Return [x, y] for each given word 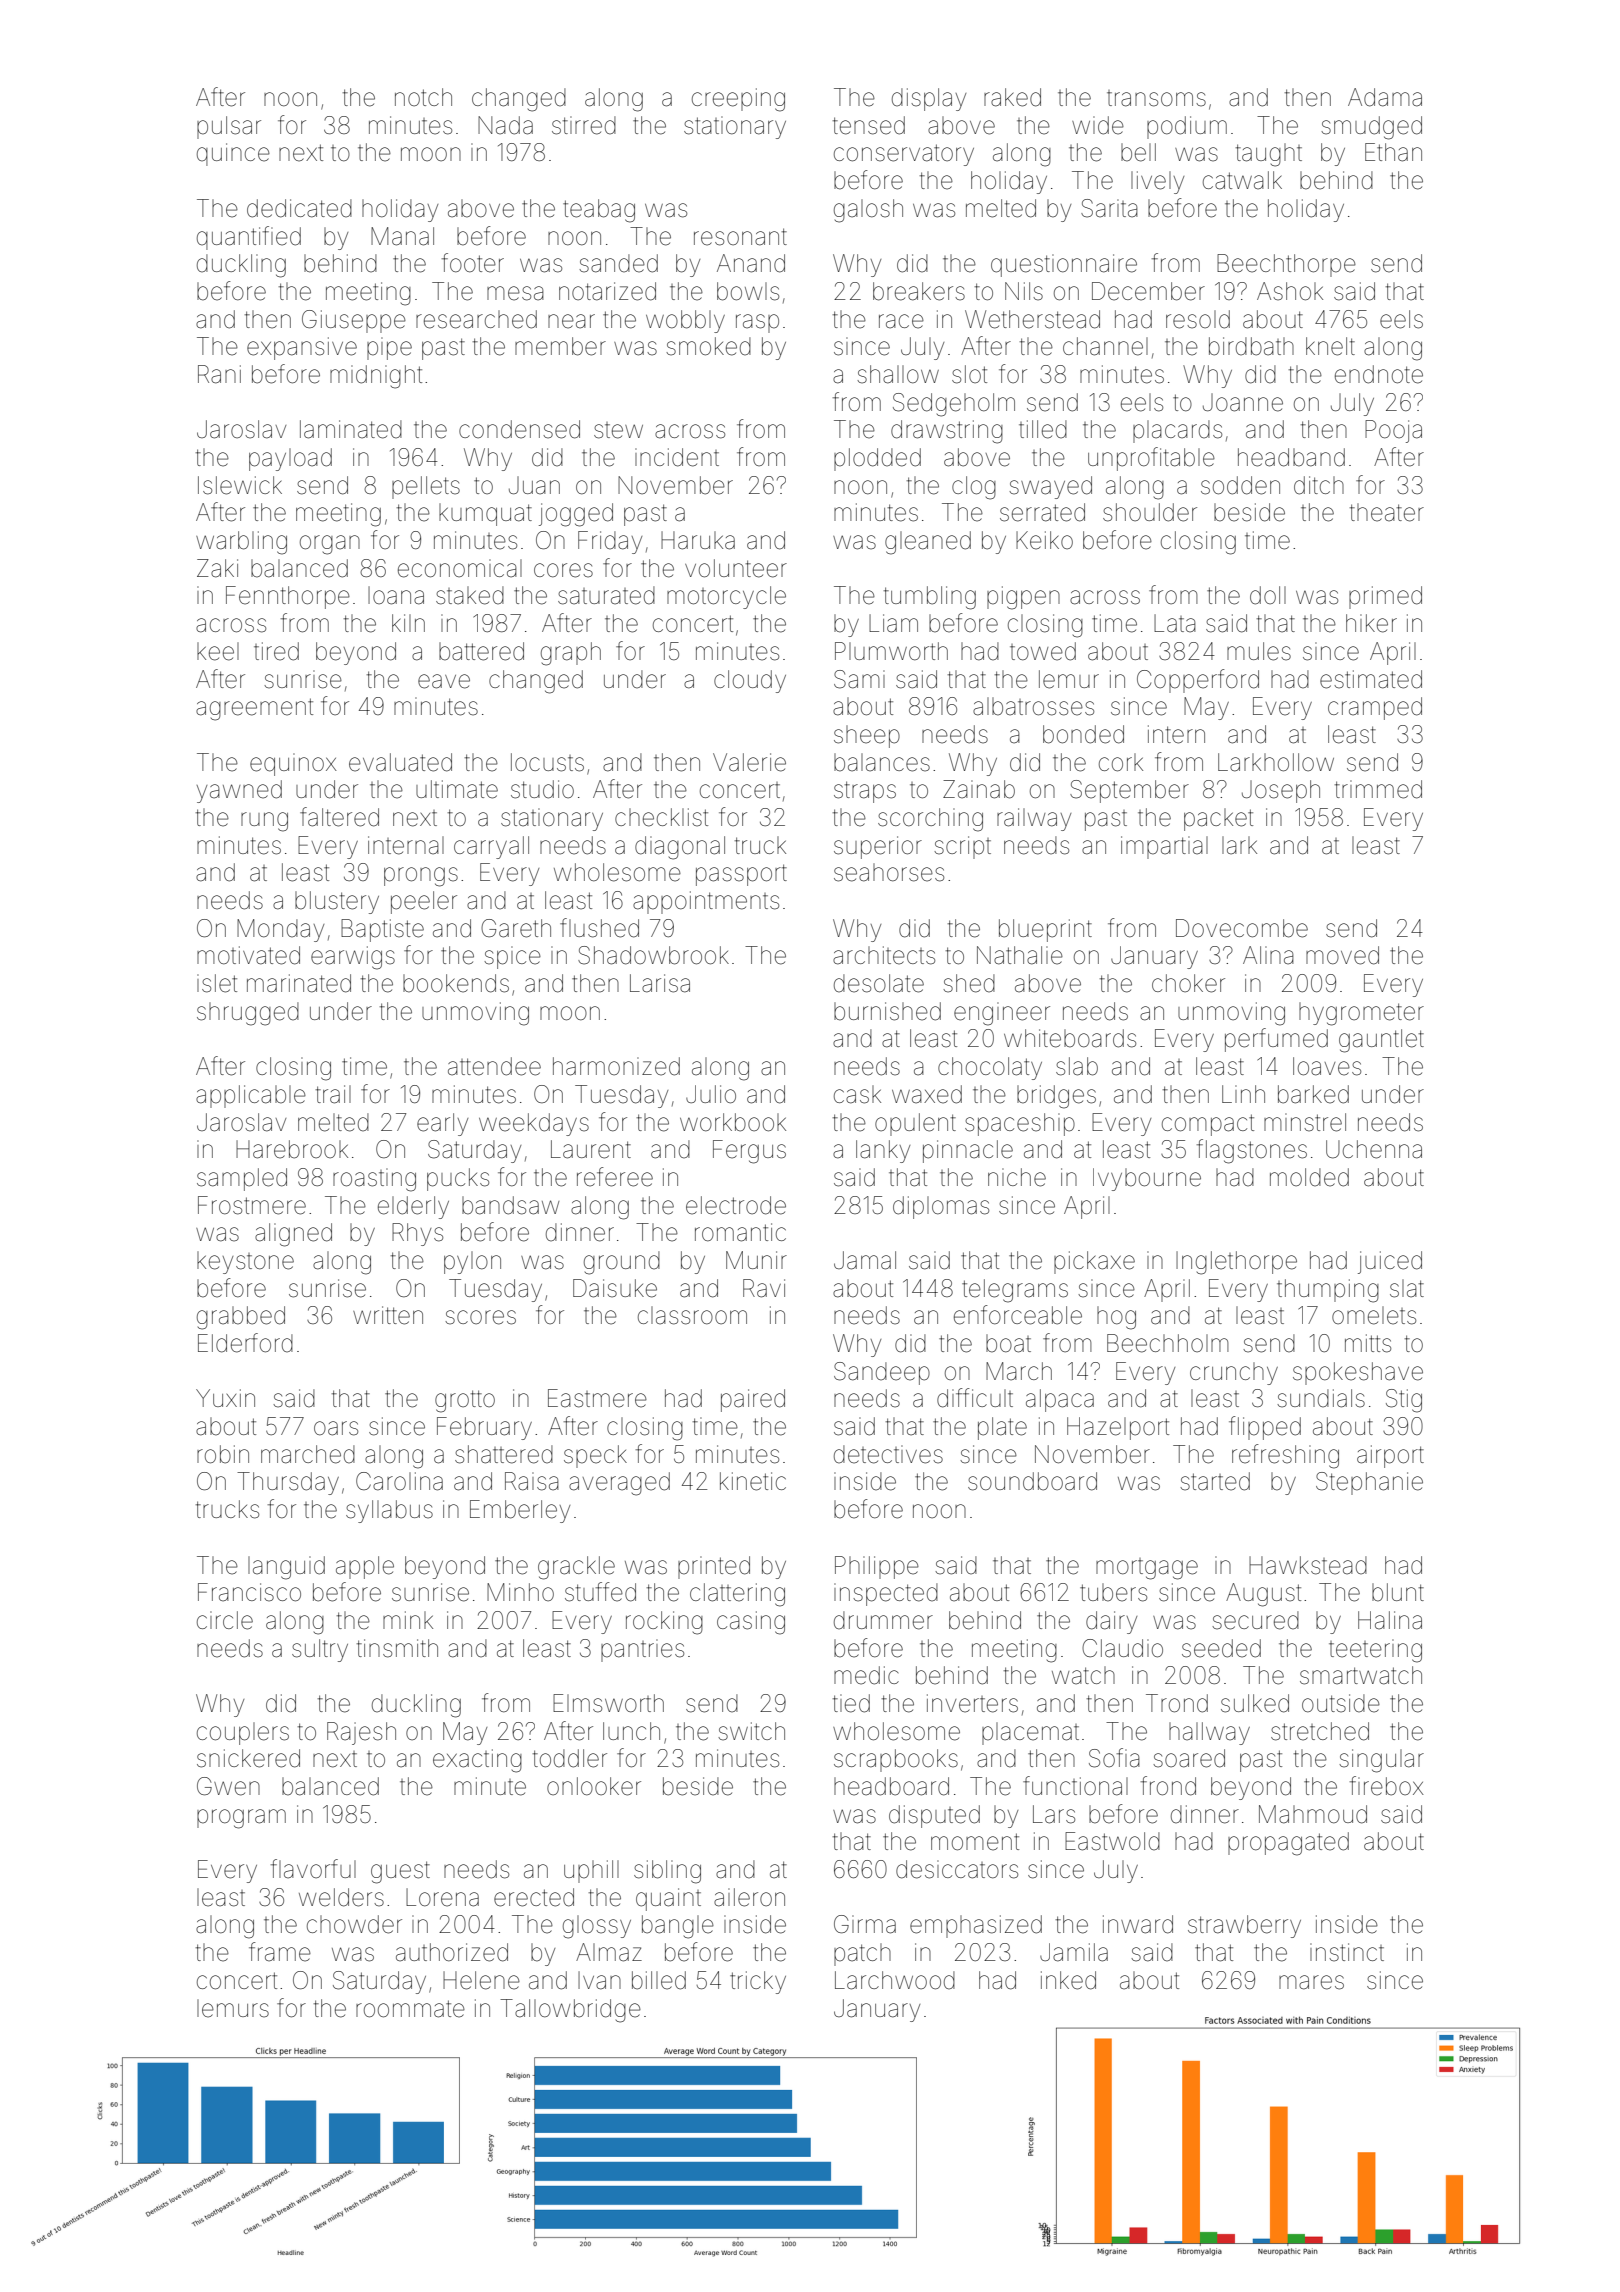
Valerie [749, 762]
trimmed [1378, 789]
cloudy [750, 681]
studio [542, 789]
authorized [452, 1952]
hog [1116, 1318]
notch [423, 97]
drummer [883, 1620]
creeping [738, 100]
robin [223, 1454]
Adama [1385, 97]
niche [1017, 1177]
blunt [1398, 1592]
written [388, 1315]
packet [1218, 819]
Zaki [217, 568]
